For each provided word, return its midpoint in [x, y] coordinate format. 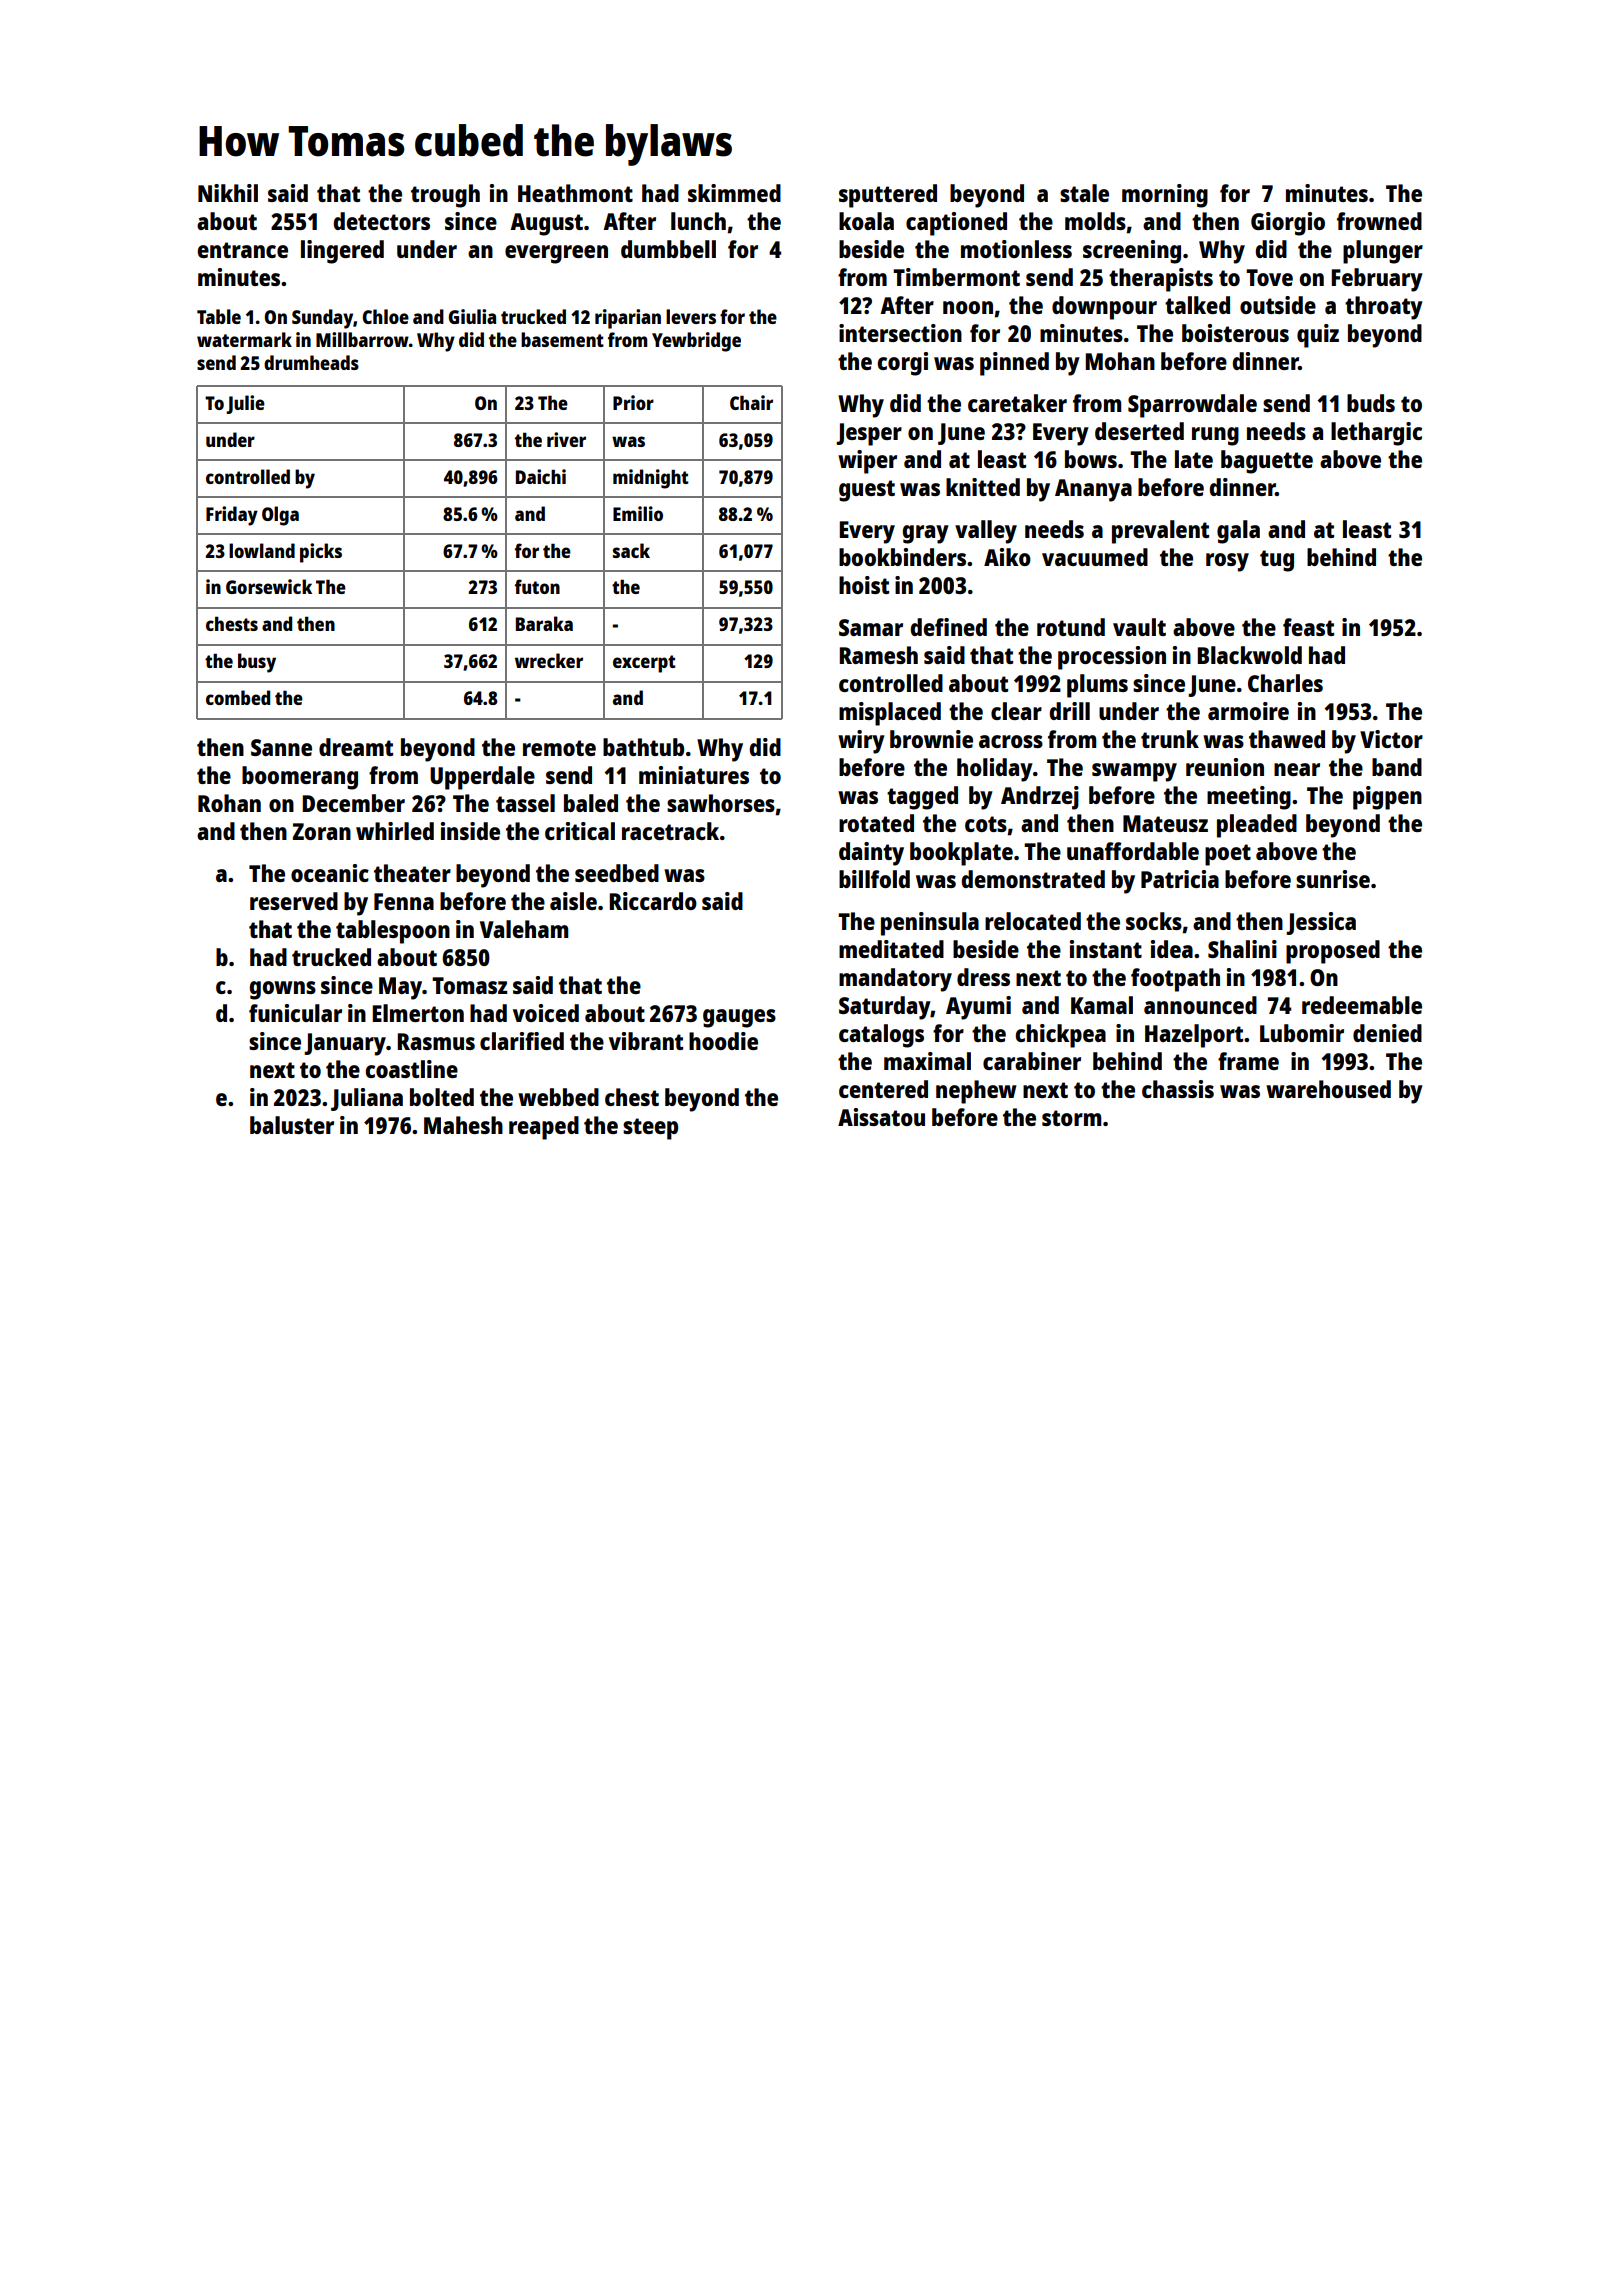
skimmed [734, 193]
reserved [294, 901]
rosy [1227, 562]
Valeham [524, 929]
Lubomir [1302, 1033]
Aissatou [881, 1117]
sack [631, 550]
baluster [292, 1125]
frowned [1379, 221]
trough [445, 196]
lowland [262, 550]
